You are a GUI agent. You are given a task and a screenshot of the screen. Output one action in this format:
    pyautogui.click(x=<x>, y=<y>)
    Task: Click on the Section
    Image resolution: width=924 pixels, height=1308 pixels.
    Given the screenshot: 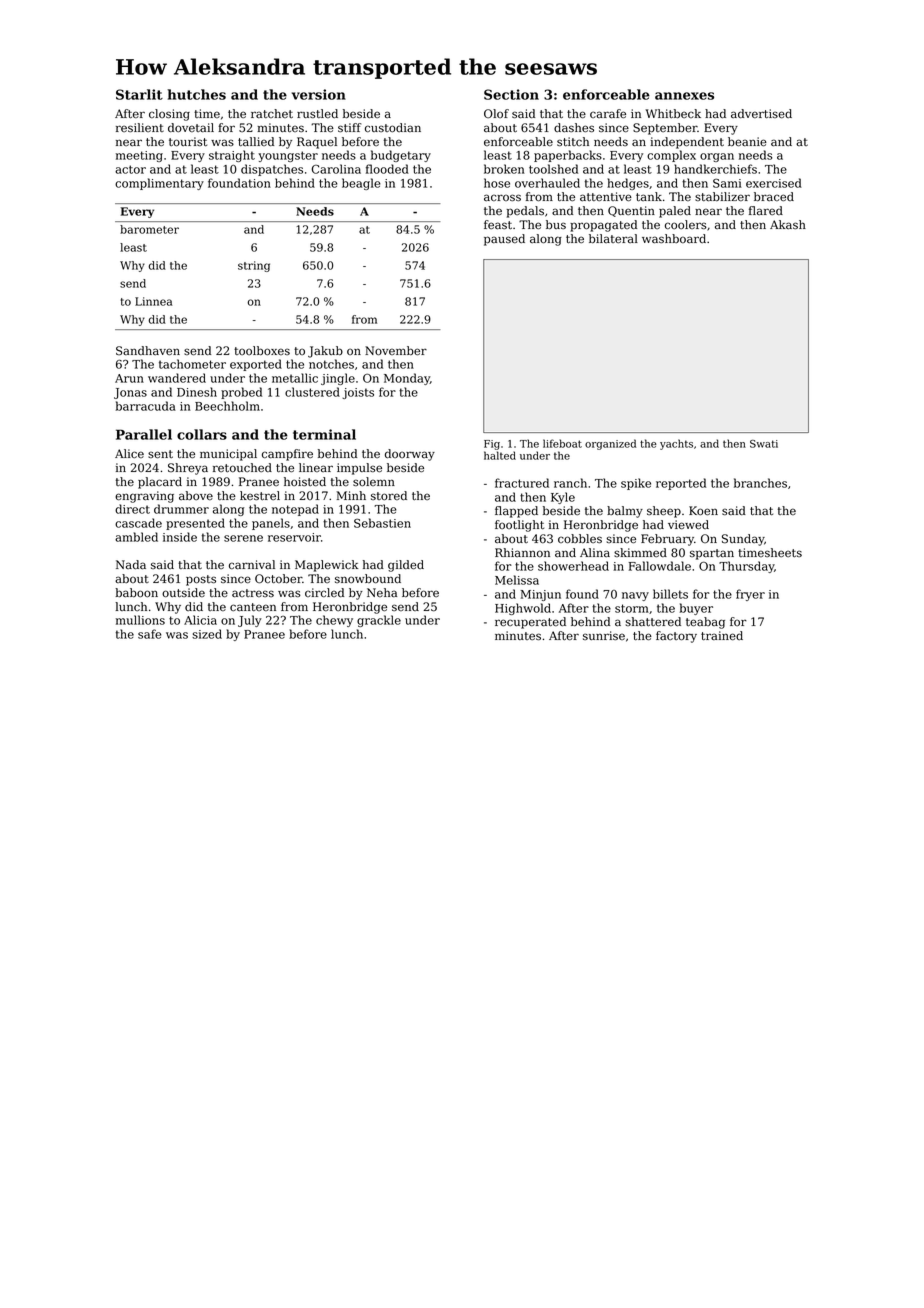 What is the action you would take?
    pyautogui.click(x=511, y=94)
